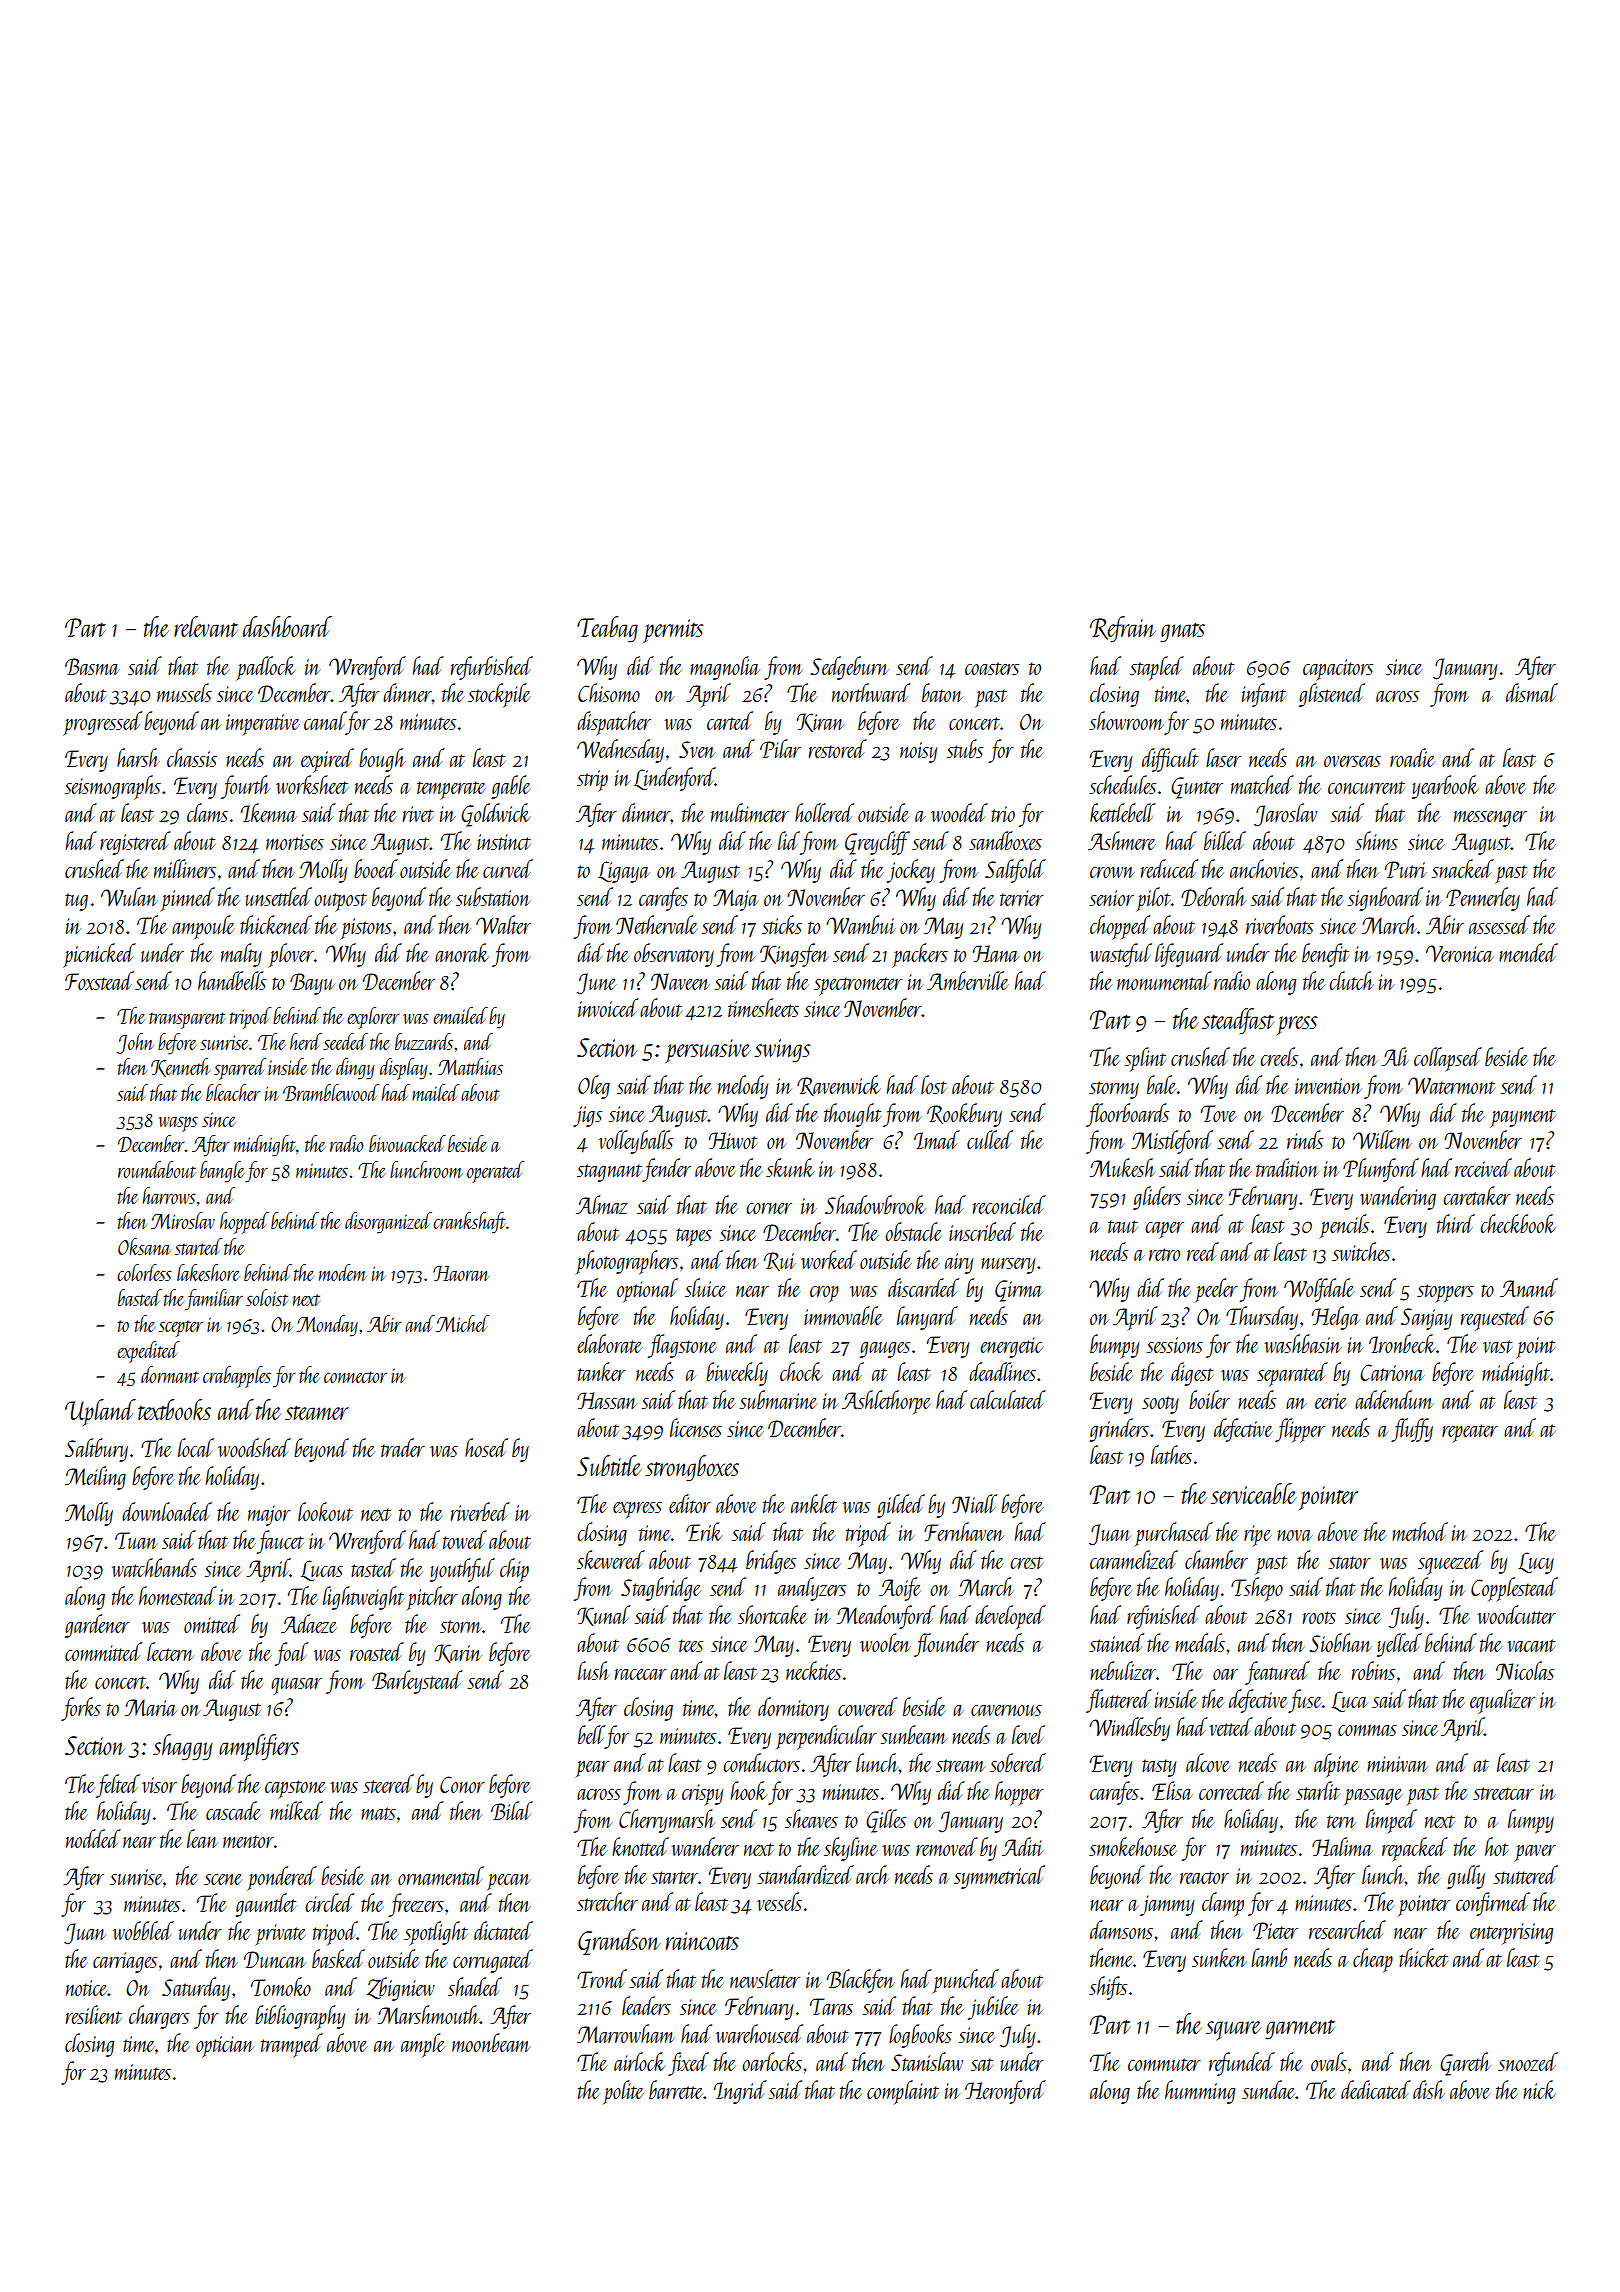 The image size is (1620, 2292). Describe the element at coordinates (225, 2047) in the document. I see `optician` at that location.
